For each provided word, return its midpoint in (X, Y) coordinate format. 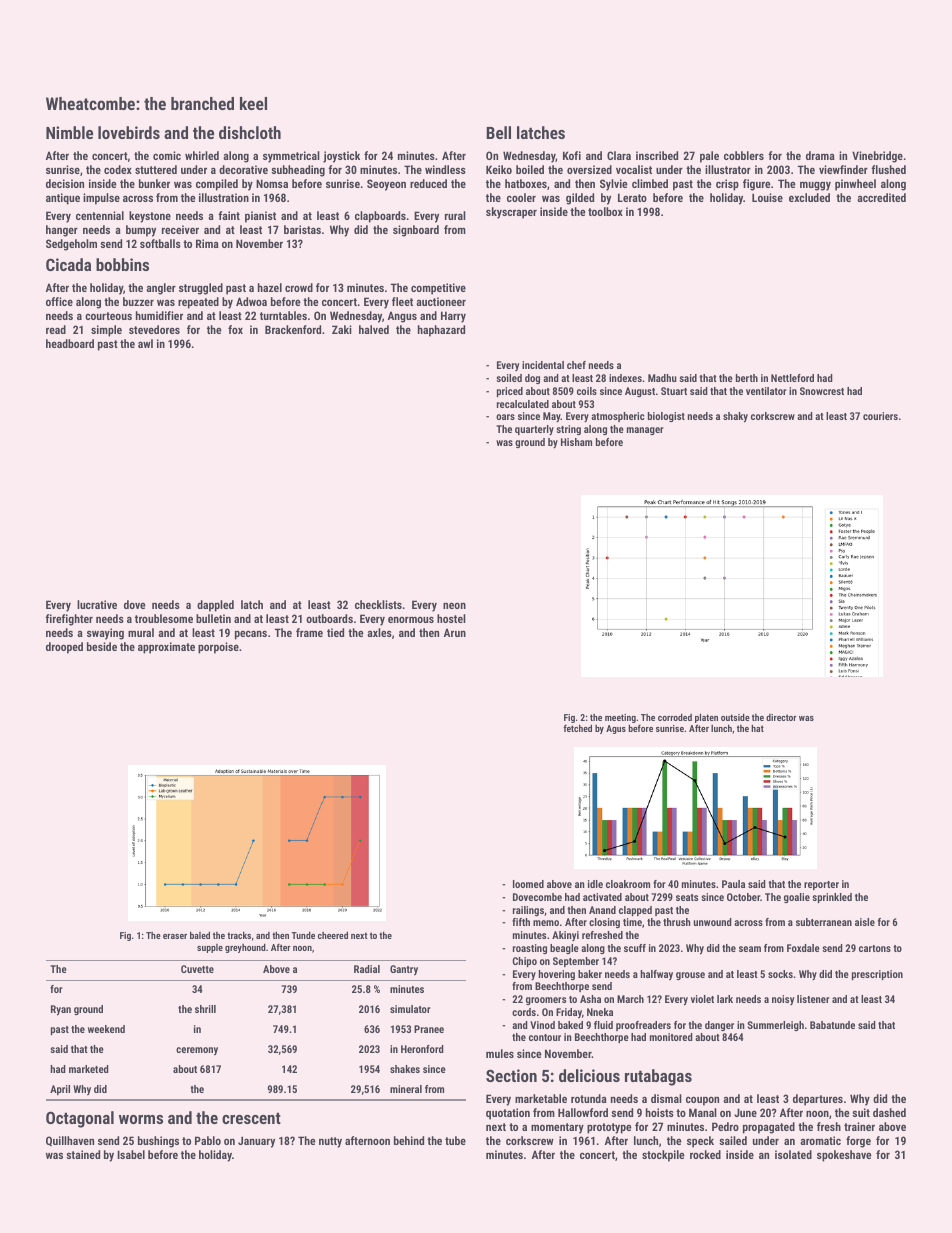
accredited (881, 197)
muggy (815, 186)
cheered (333, 935)
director (781, 717)
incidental (543, 365)
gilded (580, 199)
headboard (70, 343)
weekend (106, 1029)
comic (167, 155)
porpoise (218, 648)
